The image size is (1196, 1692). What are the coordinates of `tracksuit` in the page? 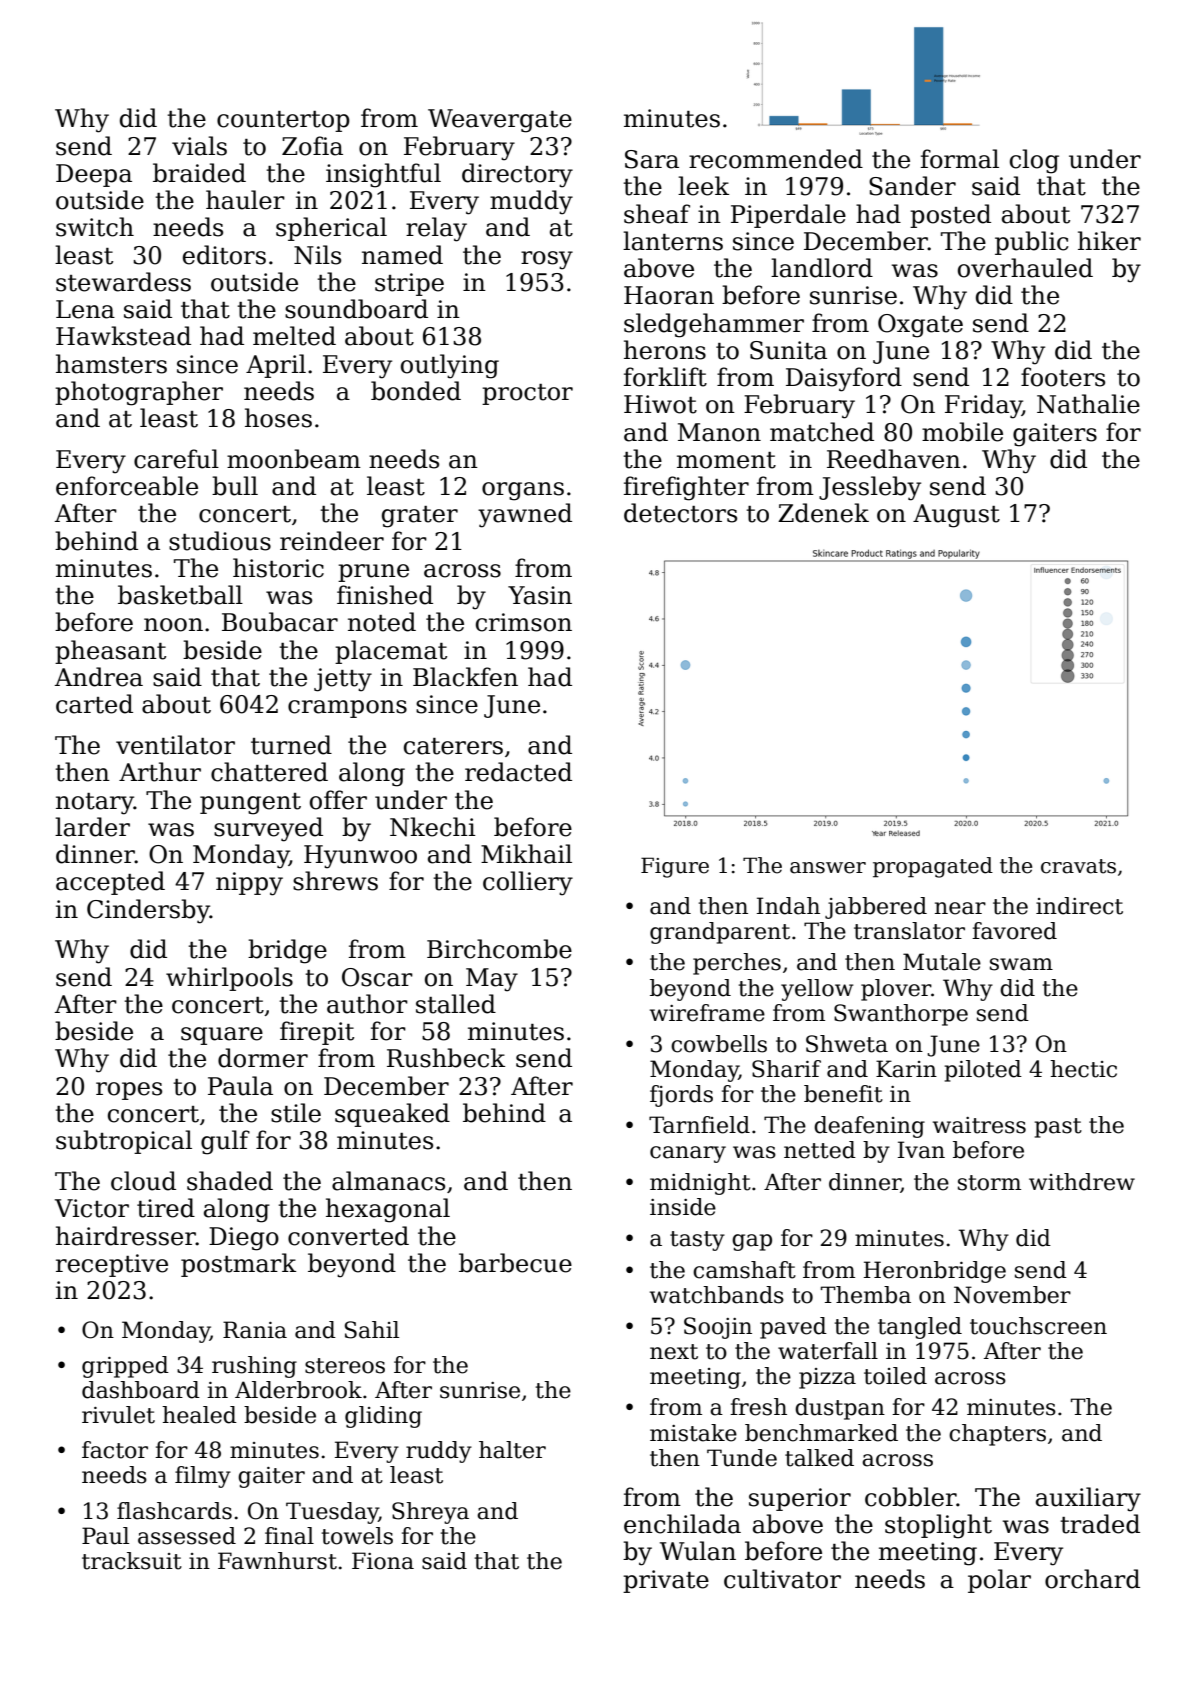 It's located at (132, 1561).
